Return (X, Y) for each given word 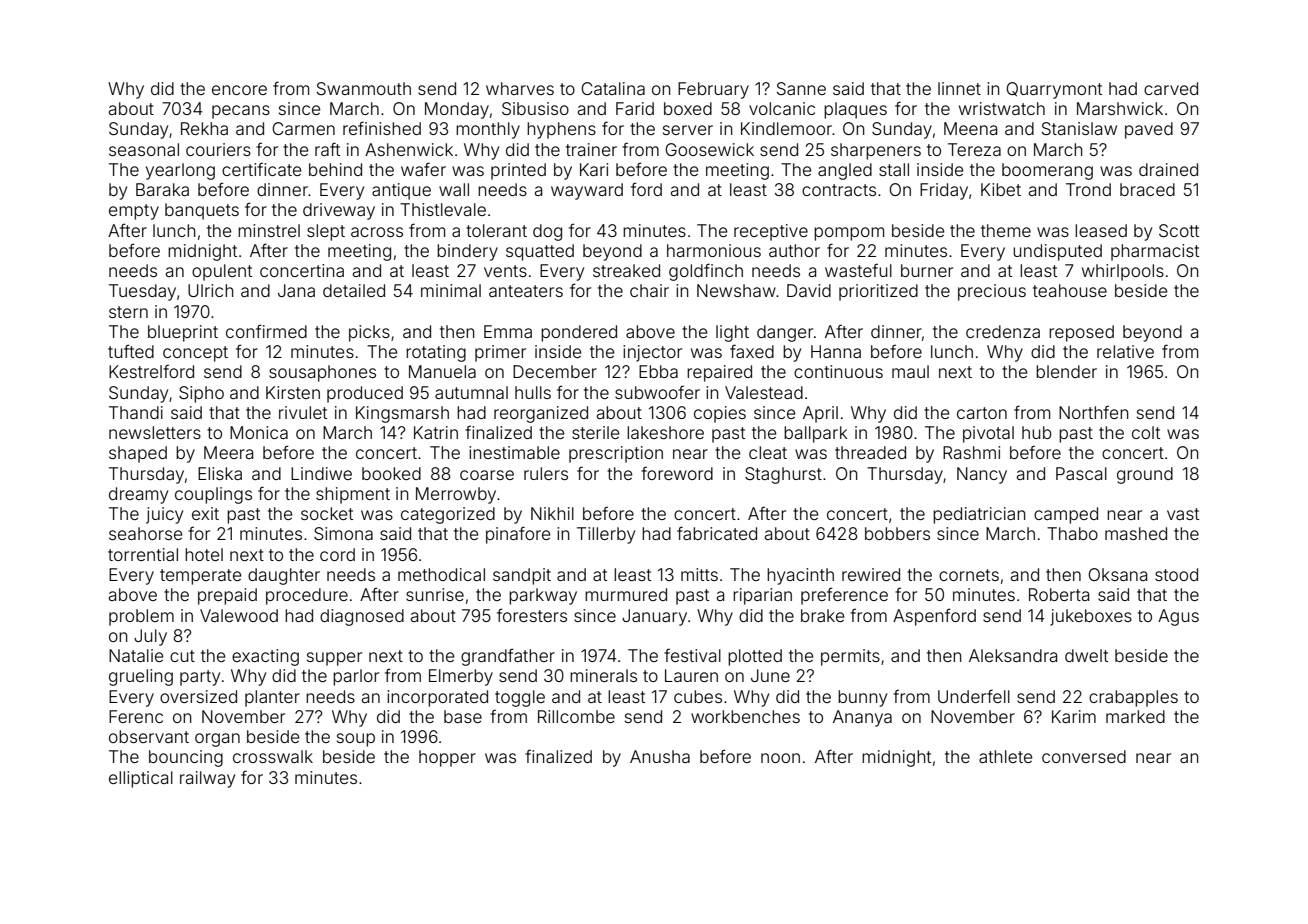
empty (134, 212)
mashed (1136, 533)
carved (1171, 88)
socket (327, 513)
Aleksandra (1013, 655)
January (654, 617)
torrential (143, 554)
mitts (699, 574)
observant (149, 736)
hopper (447, 758)
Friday (944, 191)
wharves (520, 88)
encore (239, 90)
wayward (587, 191)
